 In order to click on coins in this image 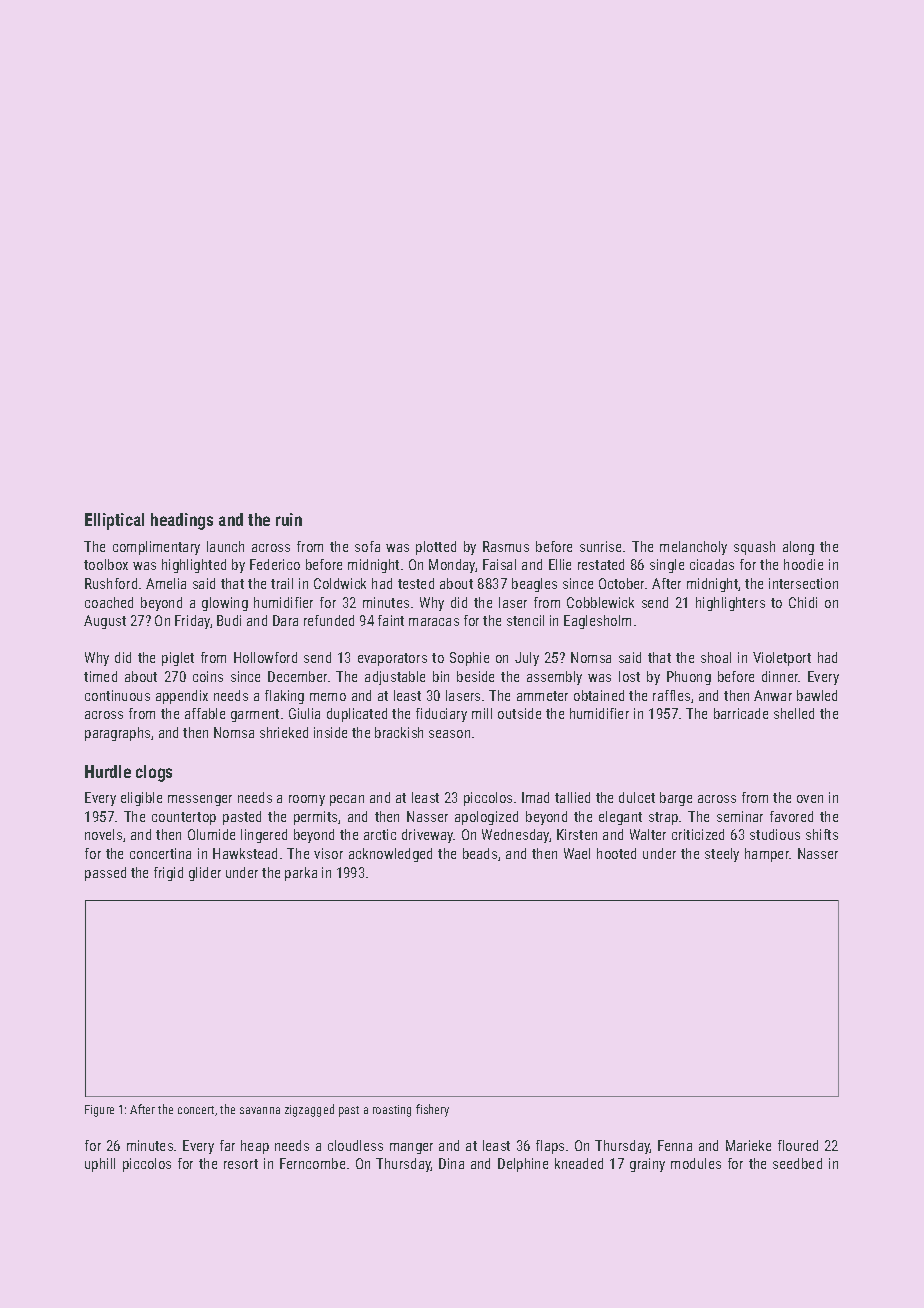, I will do `click(208, 676)`.
